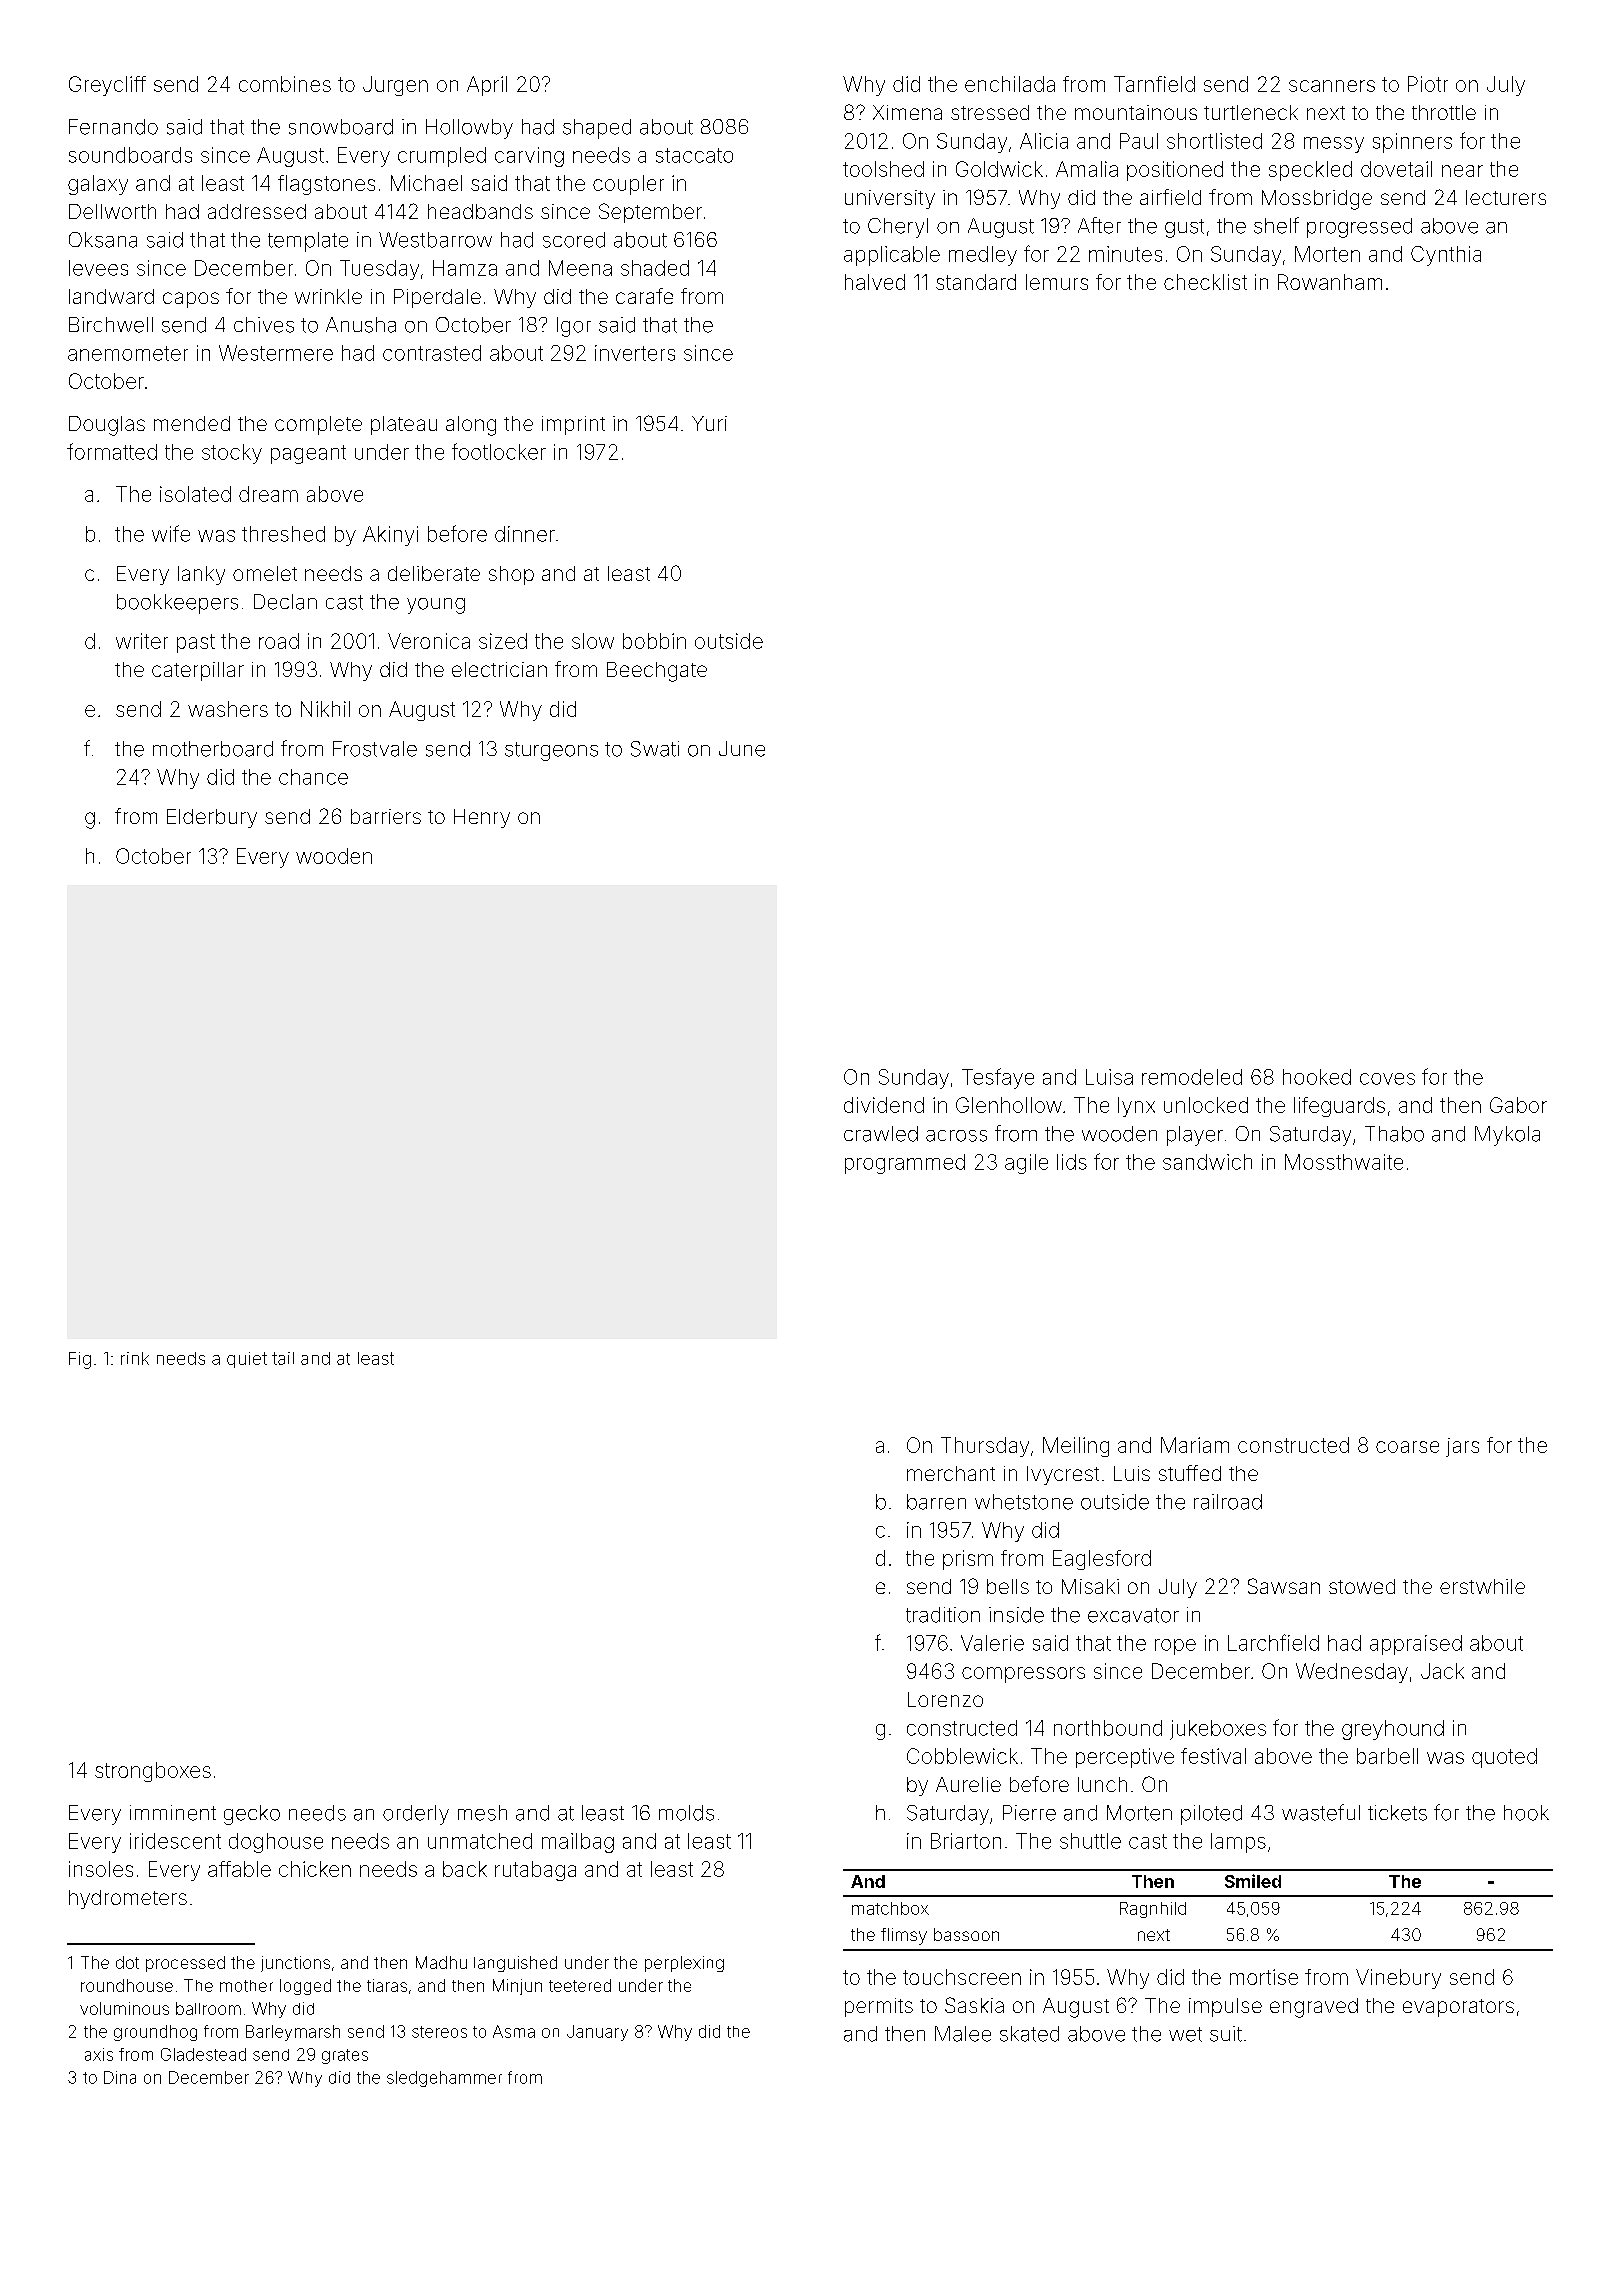 This document has height=2292, width=1620. What do you see at coordinates (1057, 282) in the document?
I see `lemurs` at bounding box center [1057, 282].
